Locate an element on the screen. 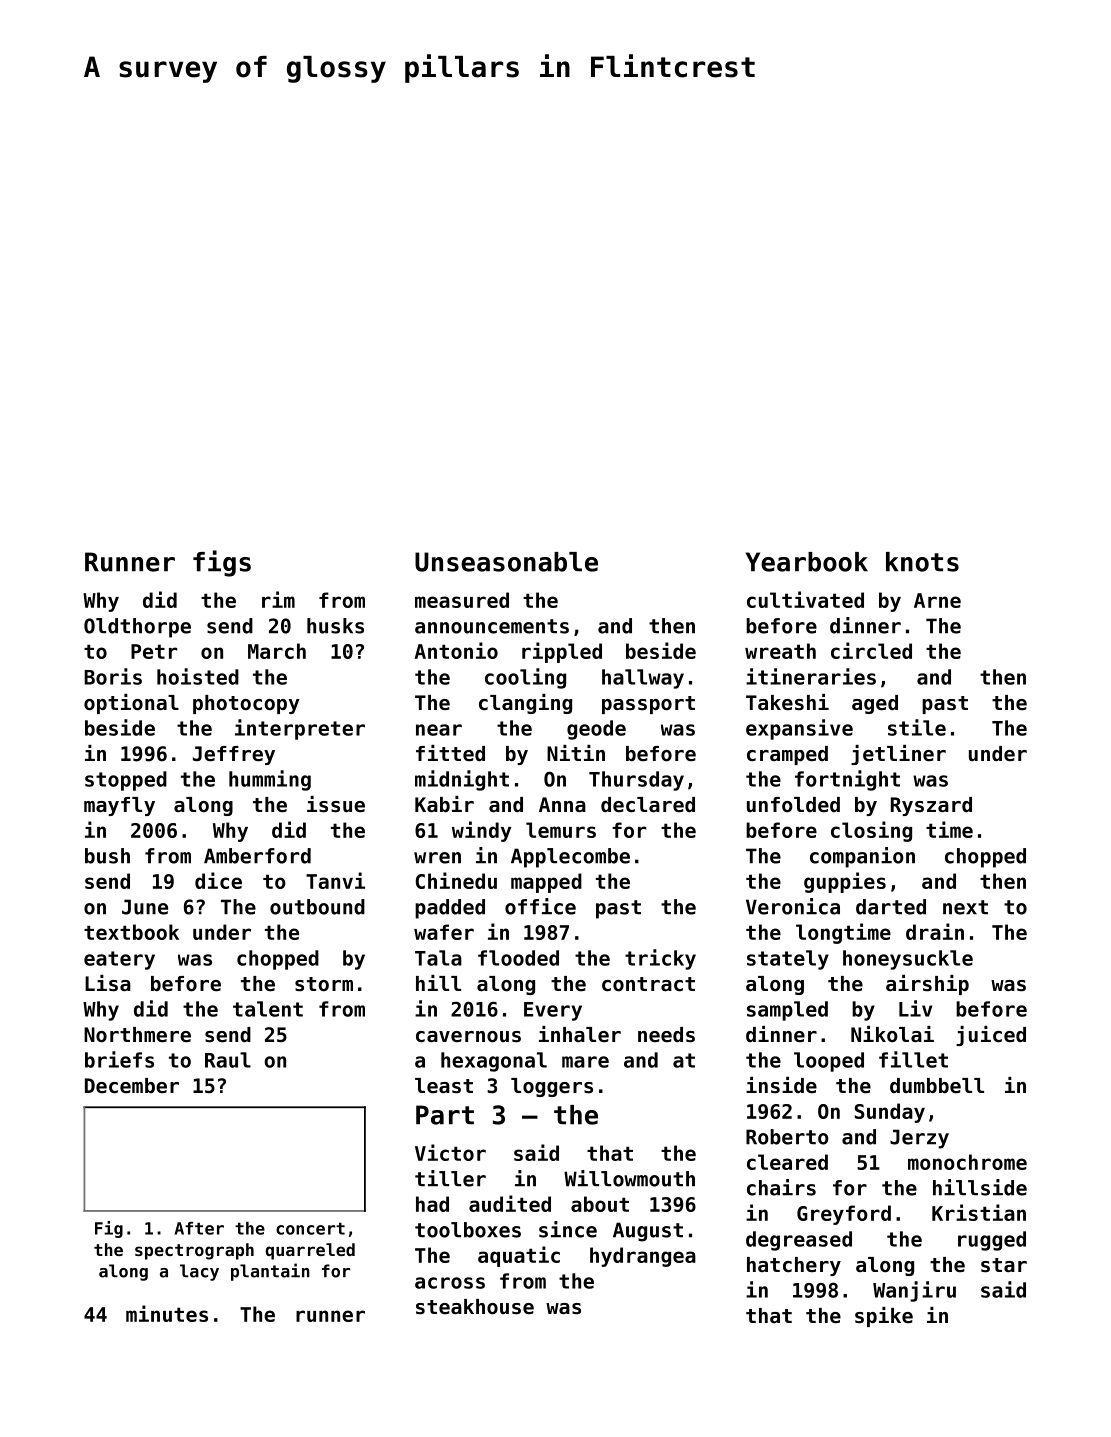  After is located at coordinates (199, 1228).
